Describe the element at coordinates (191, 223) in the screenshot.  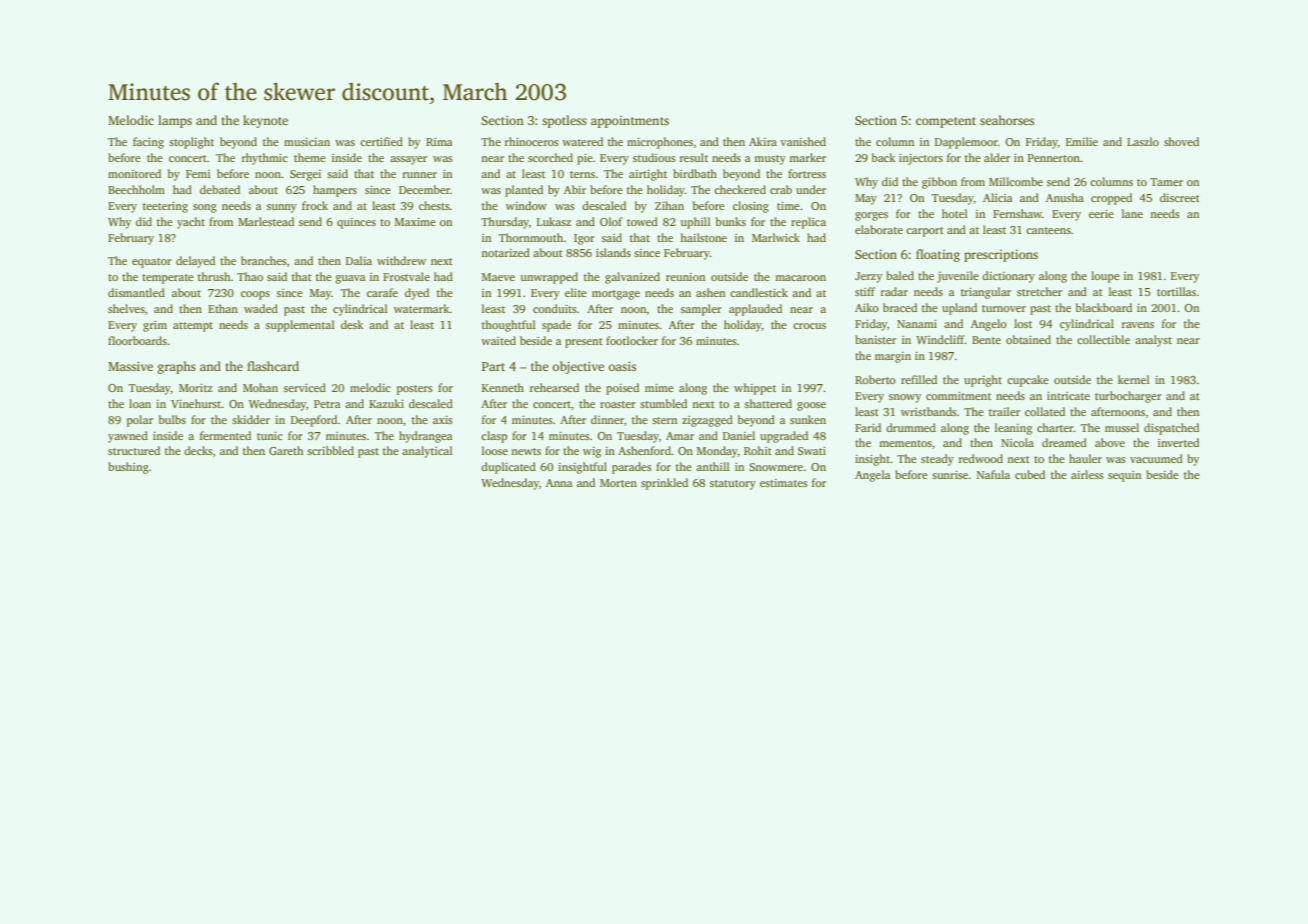
I see `yacht` at that location.
